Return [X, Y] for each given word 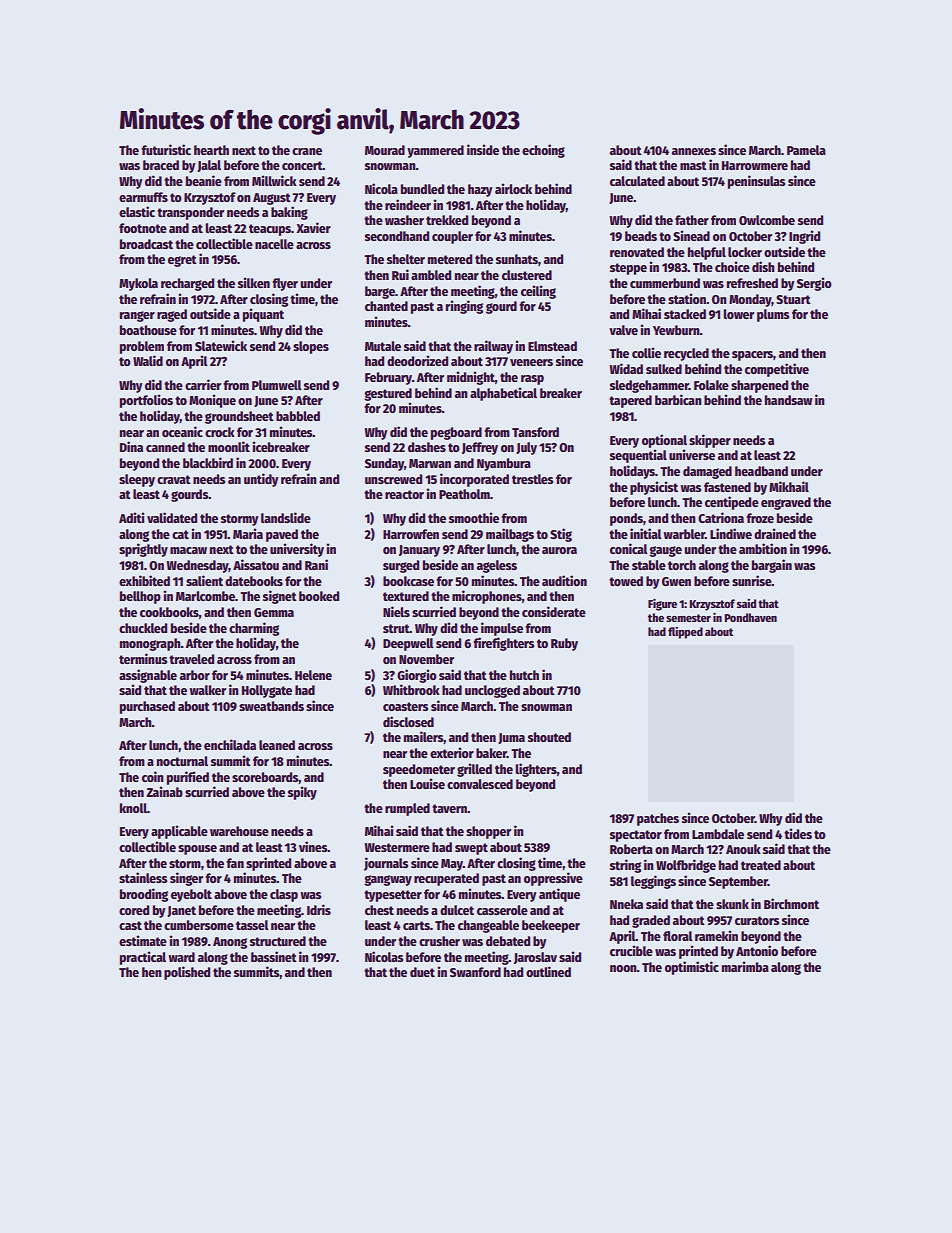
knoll [133, 808]
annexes [694, 151]
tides [798, 833]
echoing [543, 151]
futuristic [166, 149]
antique [559, 895]
